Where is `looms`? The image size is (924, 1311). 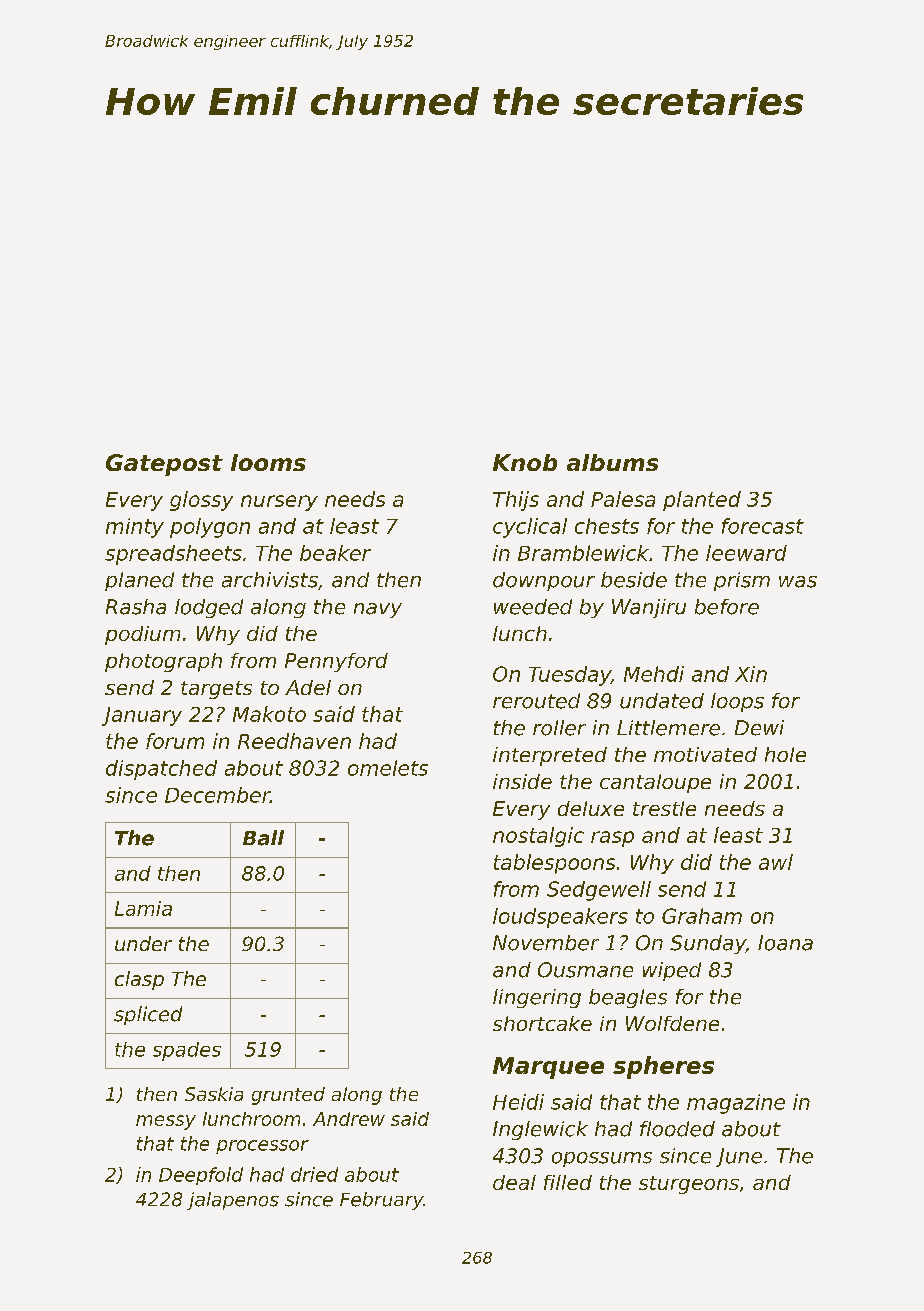
looms is located at coordinates (268, 462).
